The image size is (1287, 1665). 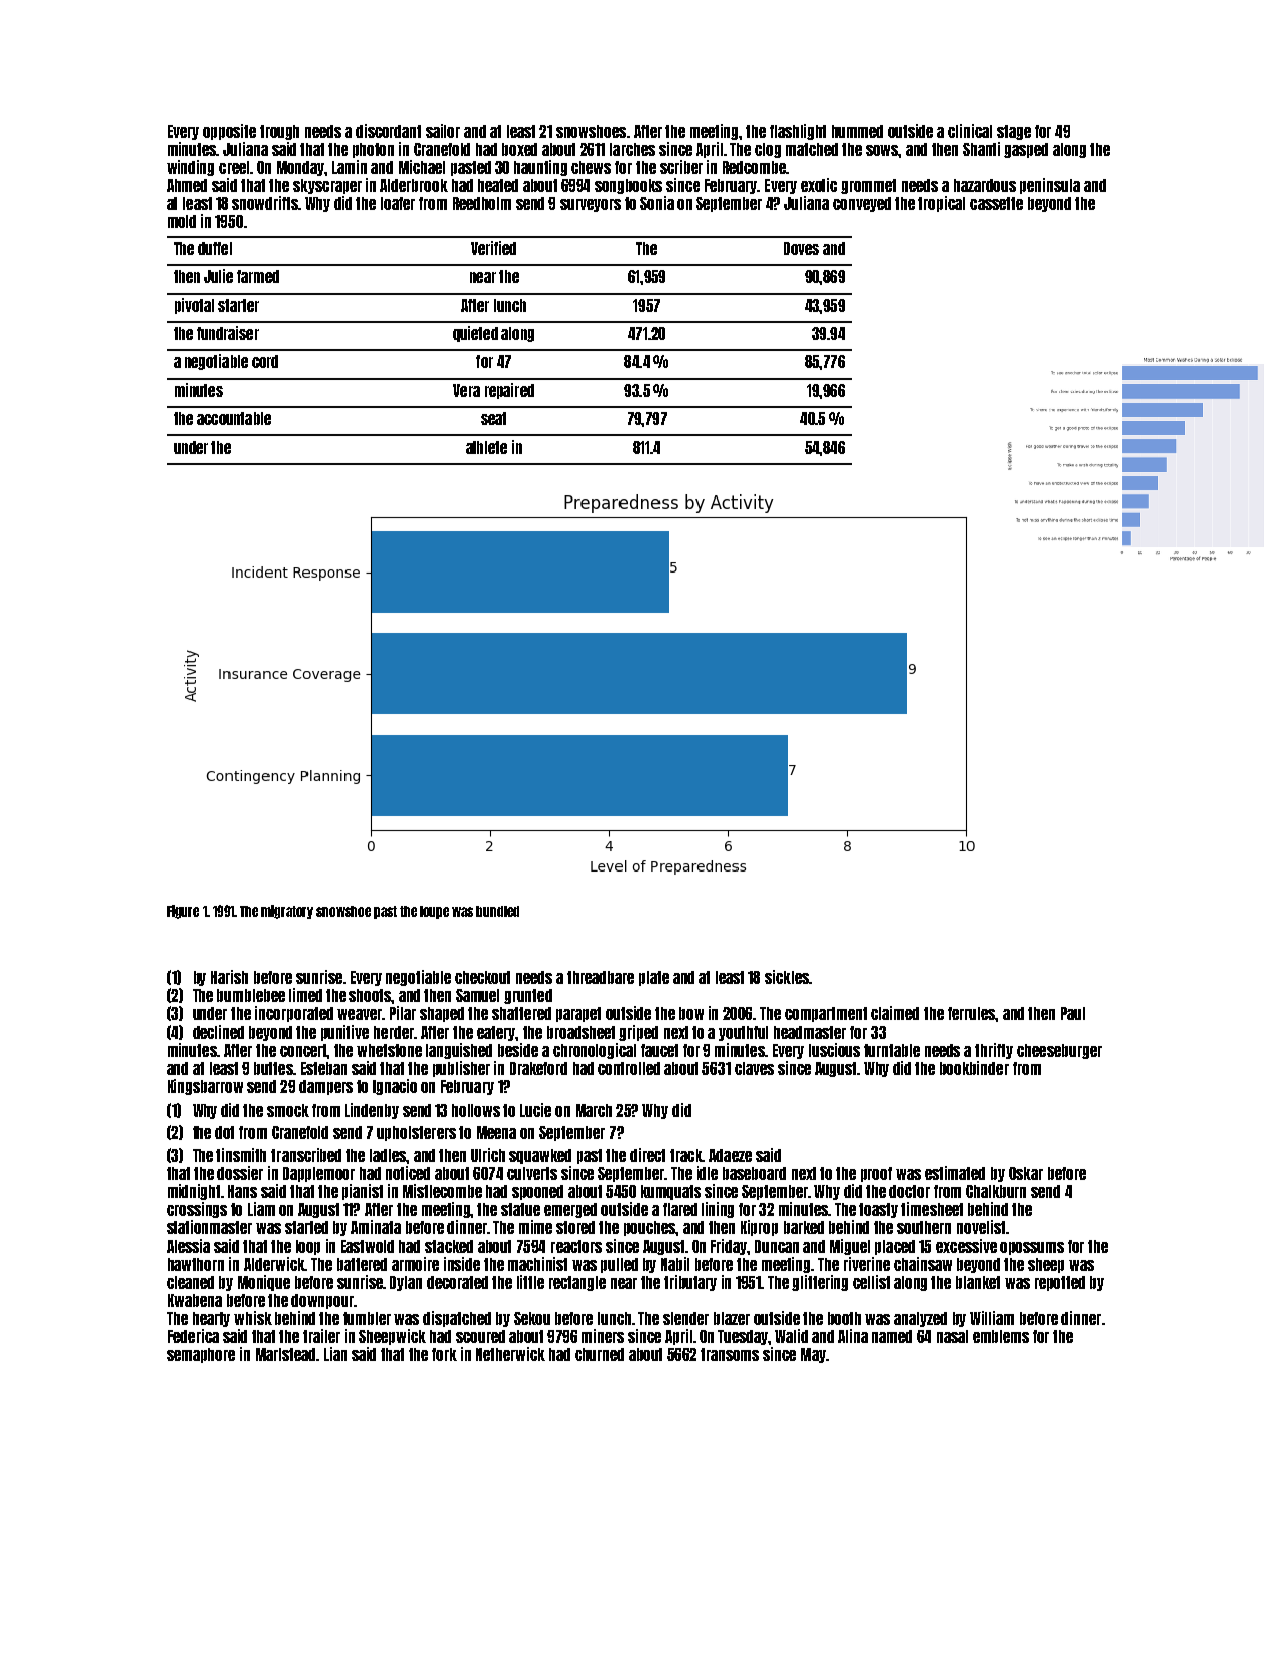 I want to click on repaired, so click(x=509, y=391).
